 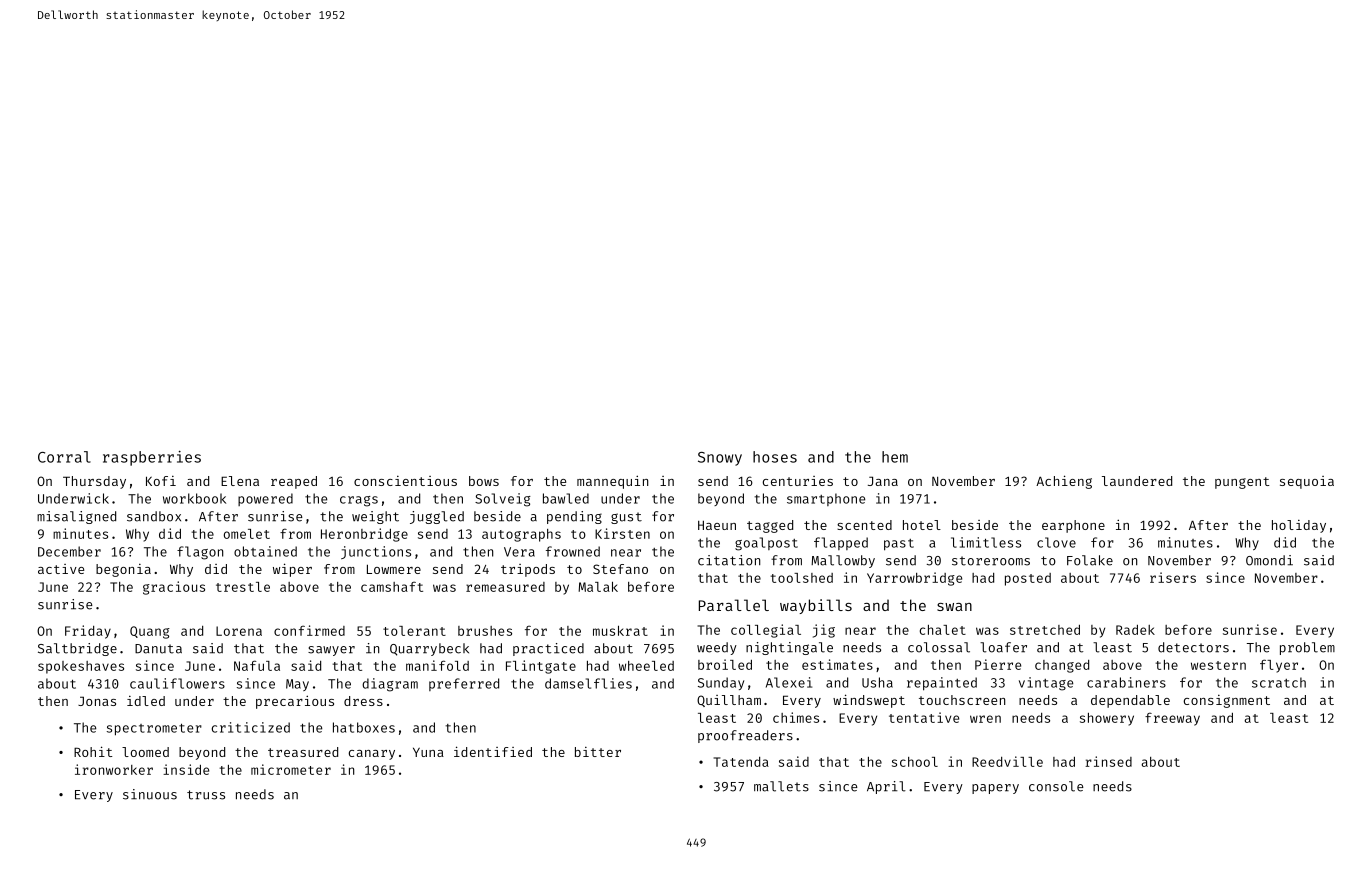 I want to click on Thursday, so click(x=94, y=482).
